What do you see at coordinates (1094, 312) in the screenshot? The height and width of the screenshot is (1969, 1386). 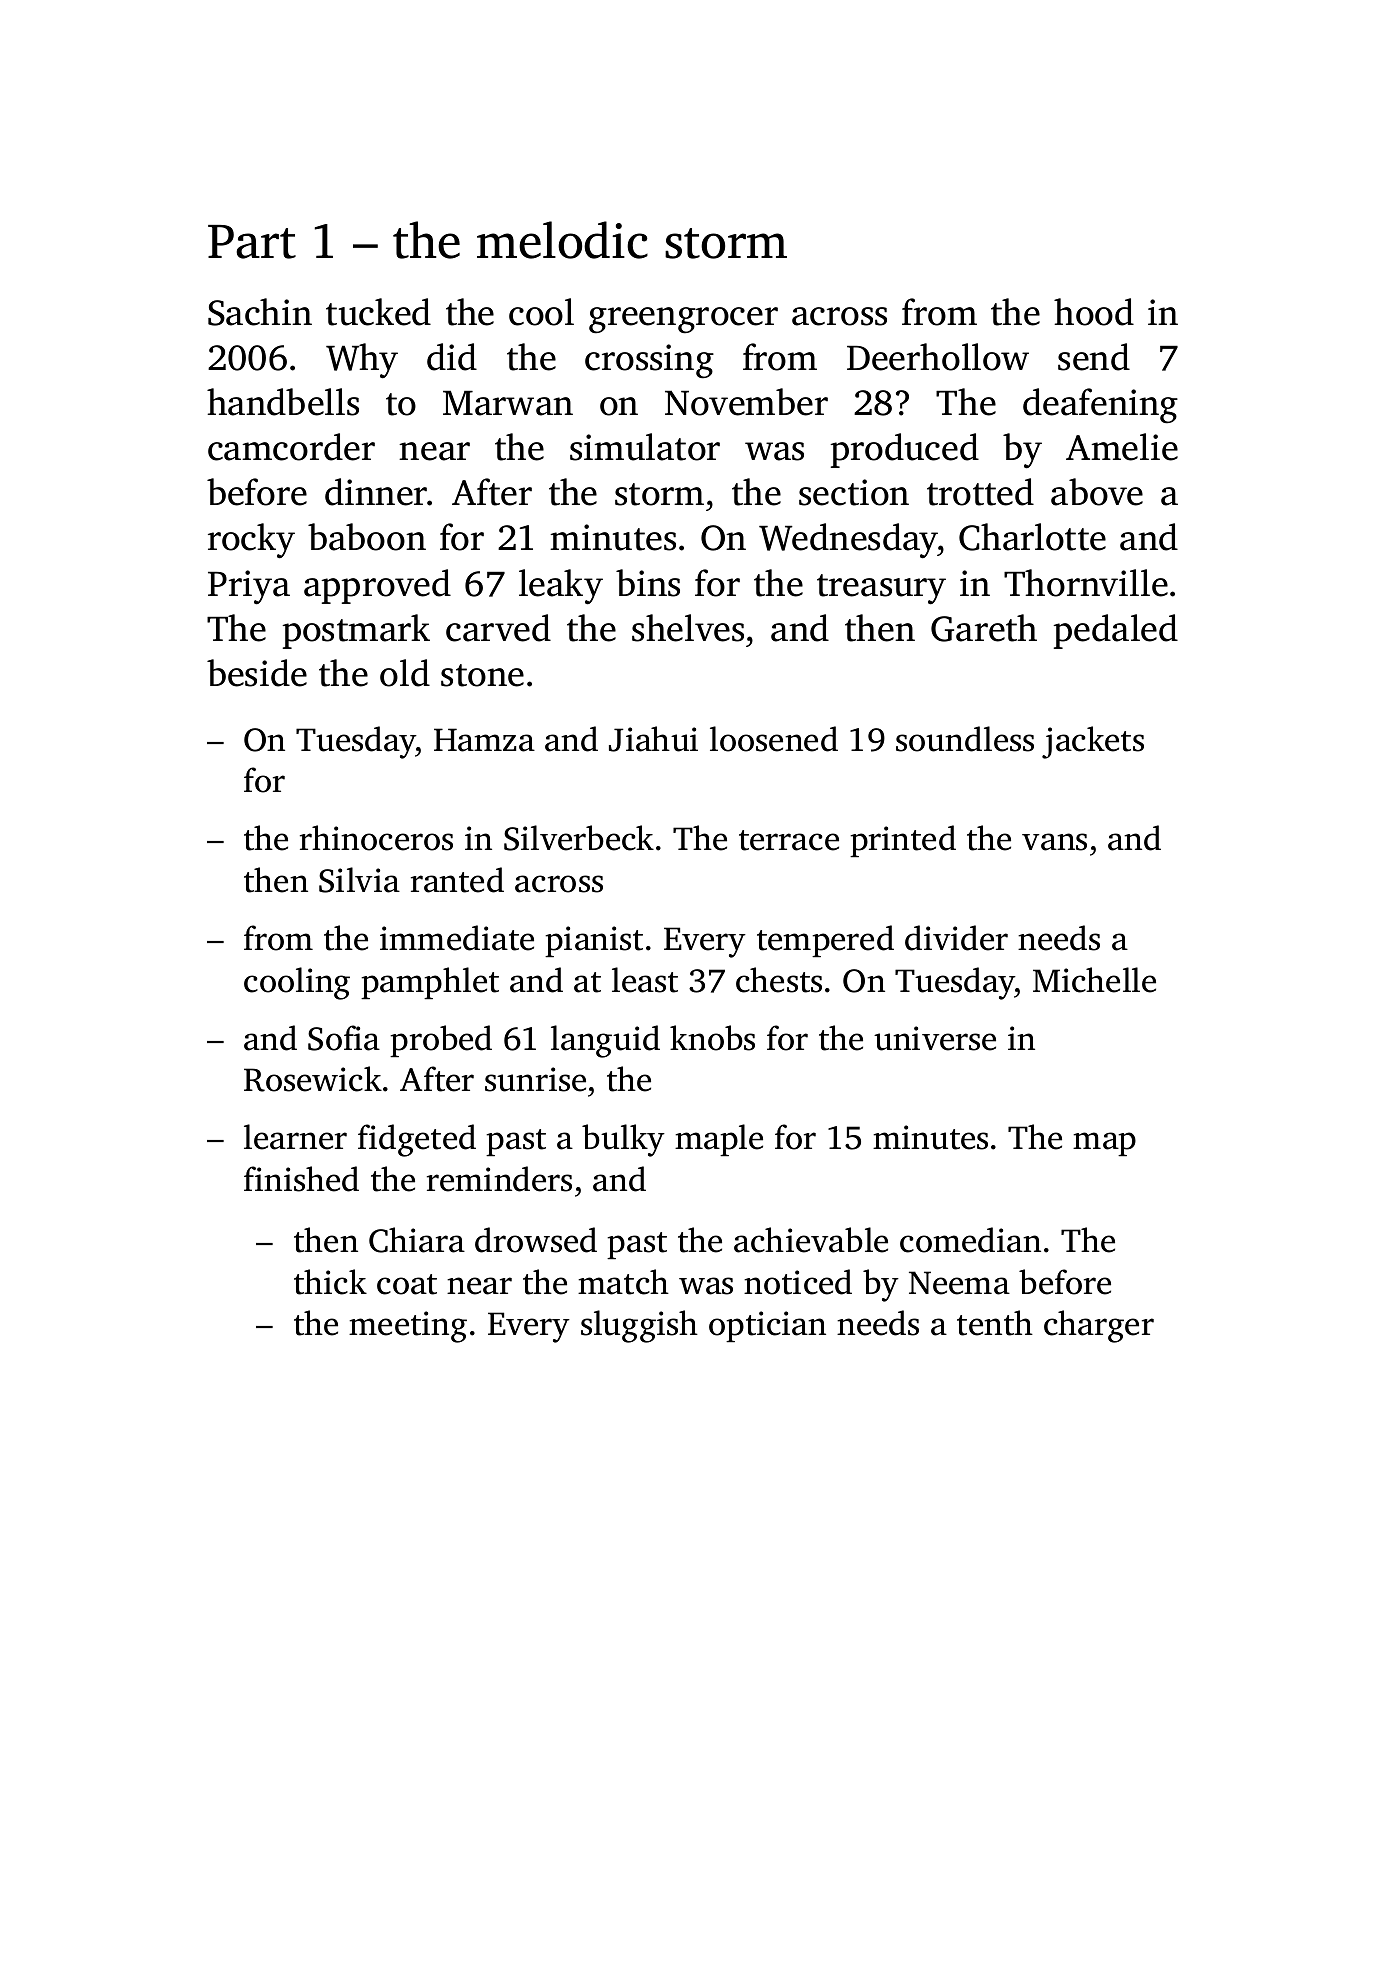 I see `hood` at bounding box center [1094, 312].
